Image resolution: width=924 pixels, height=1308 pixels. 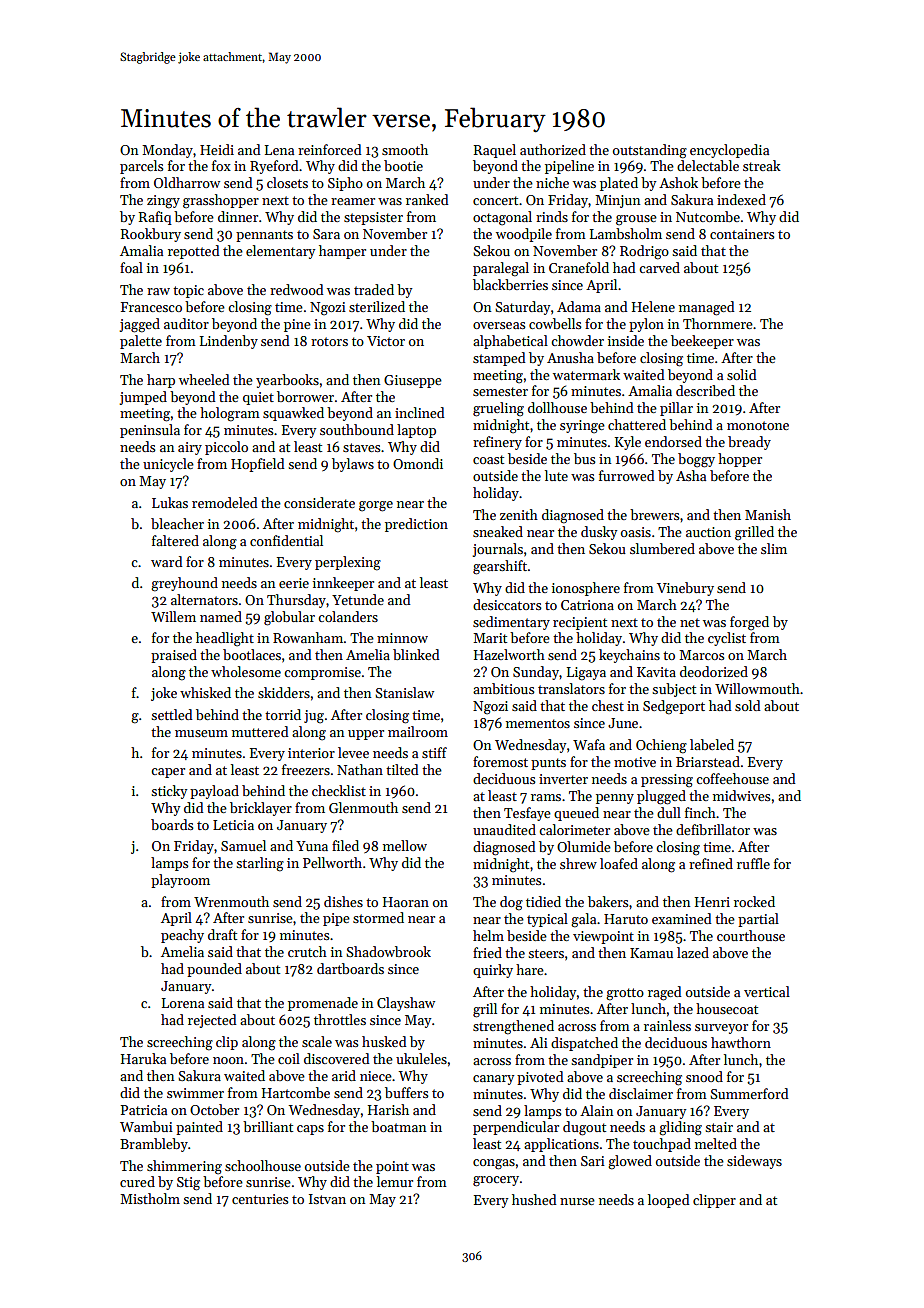 I want to click on stepsister, so click(x=373, y=218).
